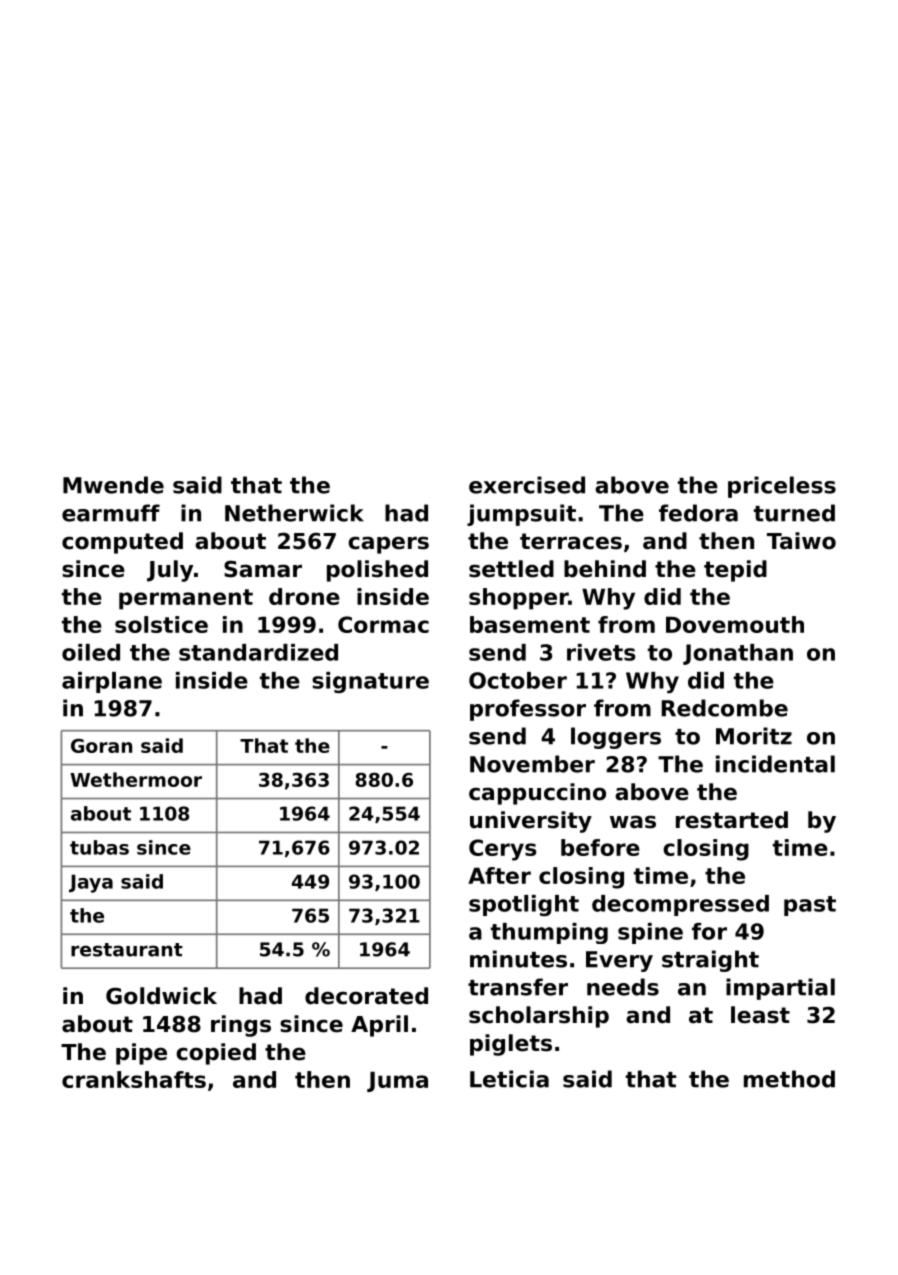 This screenshot has width=898, height=1275. I want to click on April, so click(379, 1026).
